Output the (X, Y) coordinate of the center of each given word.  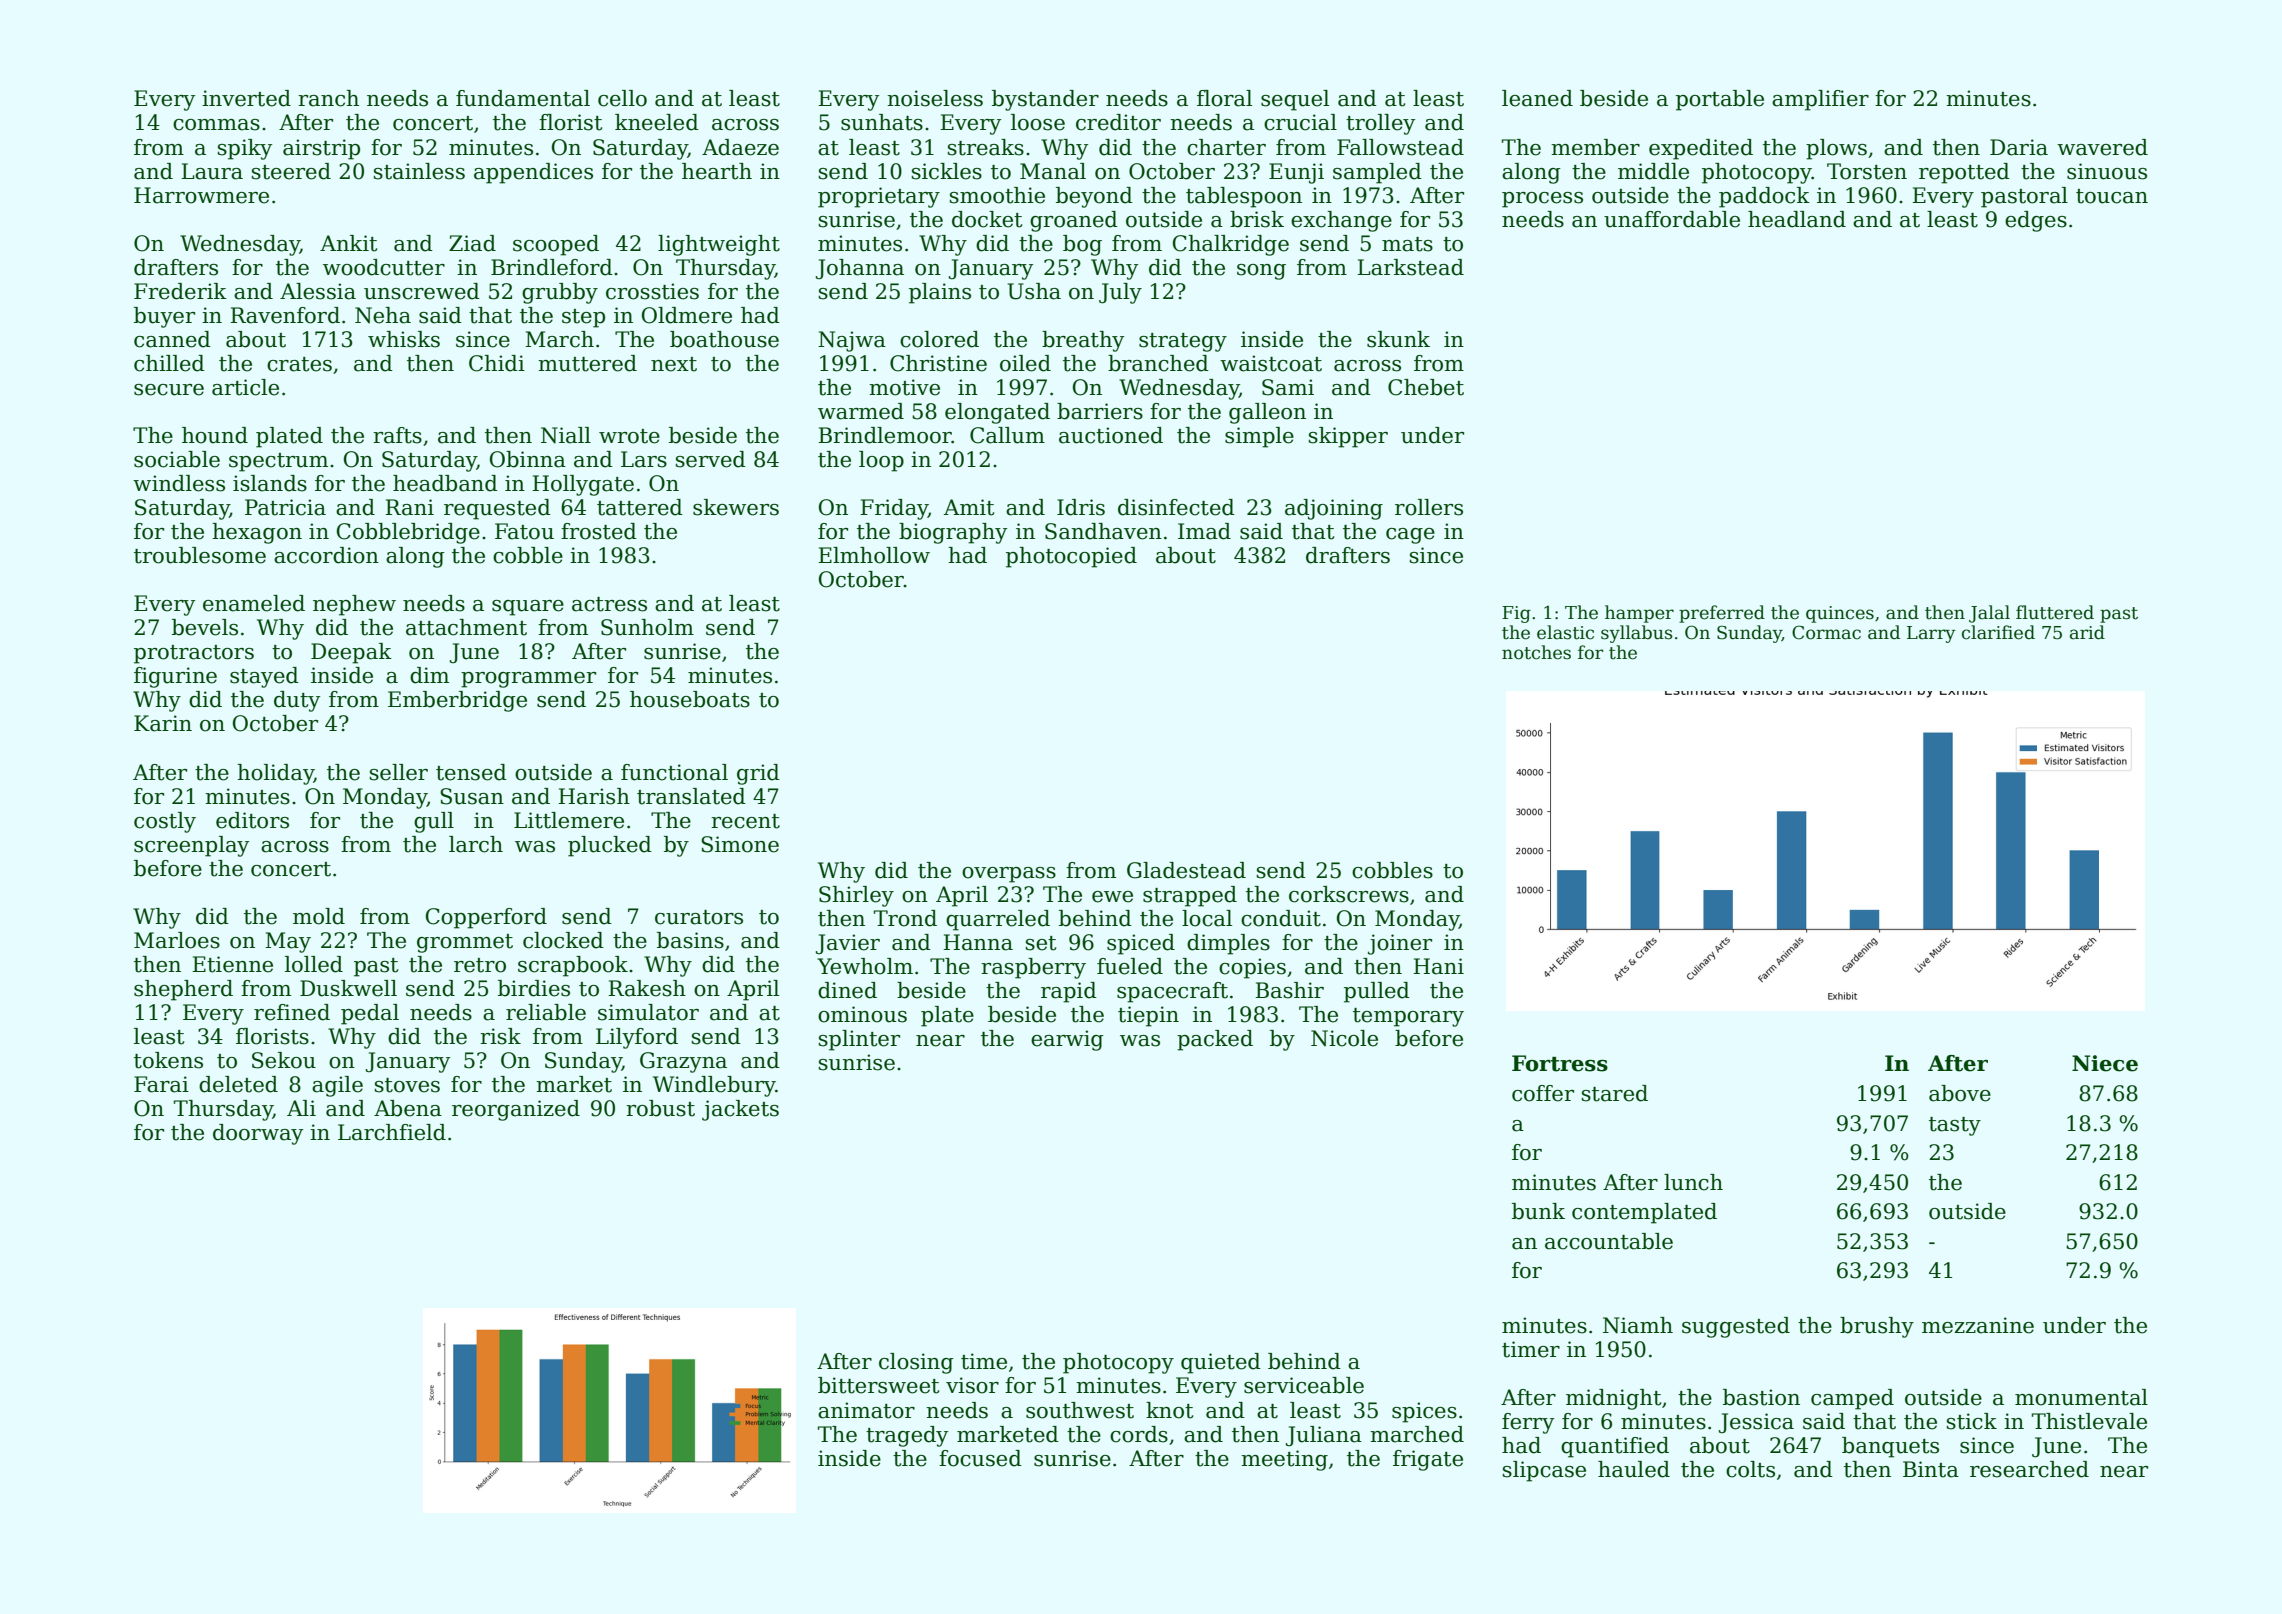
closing (916, 1363)
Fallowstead (1400, 147)
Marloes (177, 940)
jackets (740, 1110)
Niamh (1638, 1325)
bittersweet (878, 1385)
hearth (717, 171)
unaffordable (1672, 219)
